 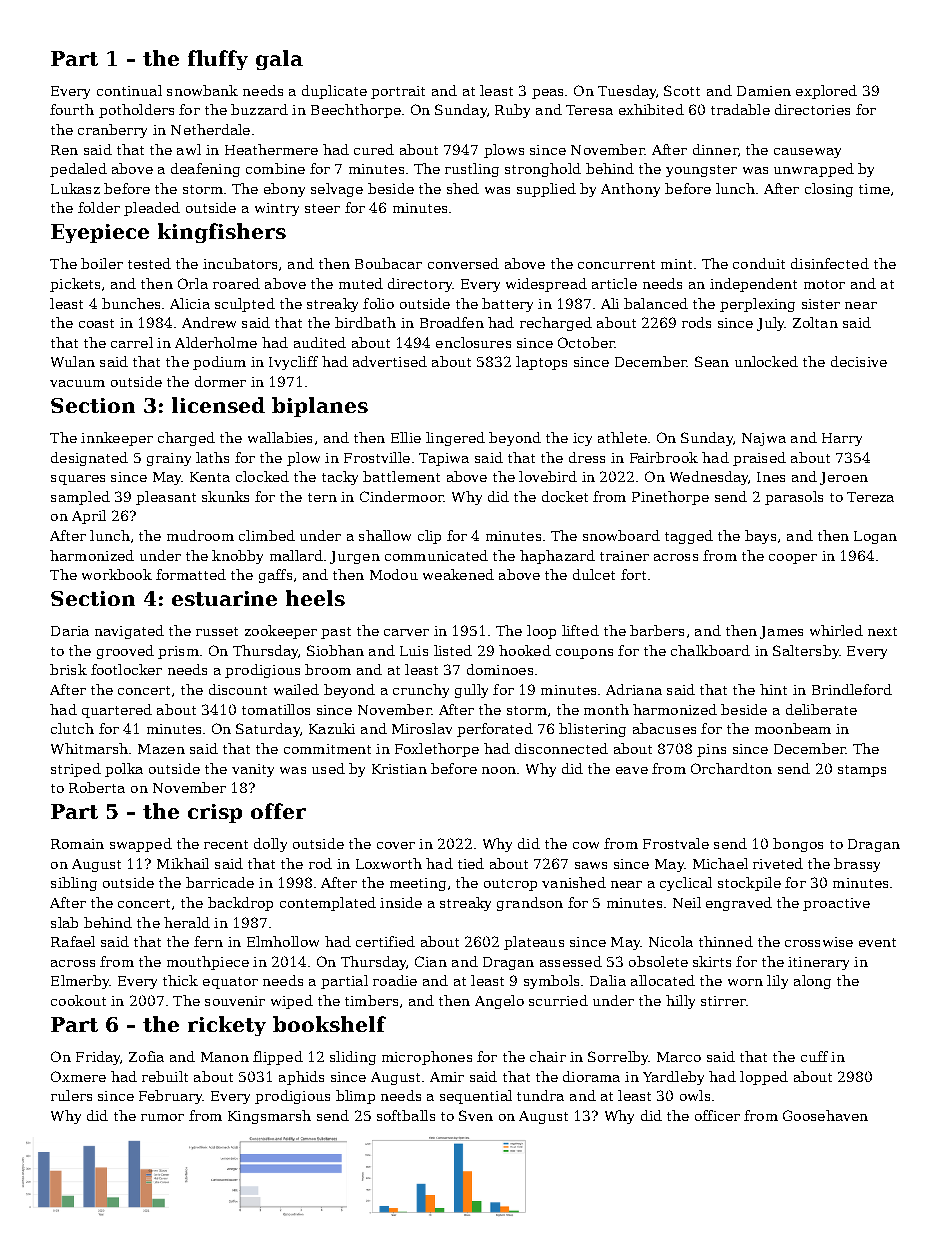 What do you see at coordinates (270, 845) in the document?
I see `dolly` at bounding box center [270, 845].
